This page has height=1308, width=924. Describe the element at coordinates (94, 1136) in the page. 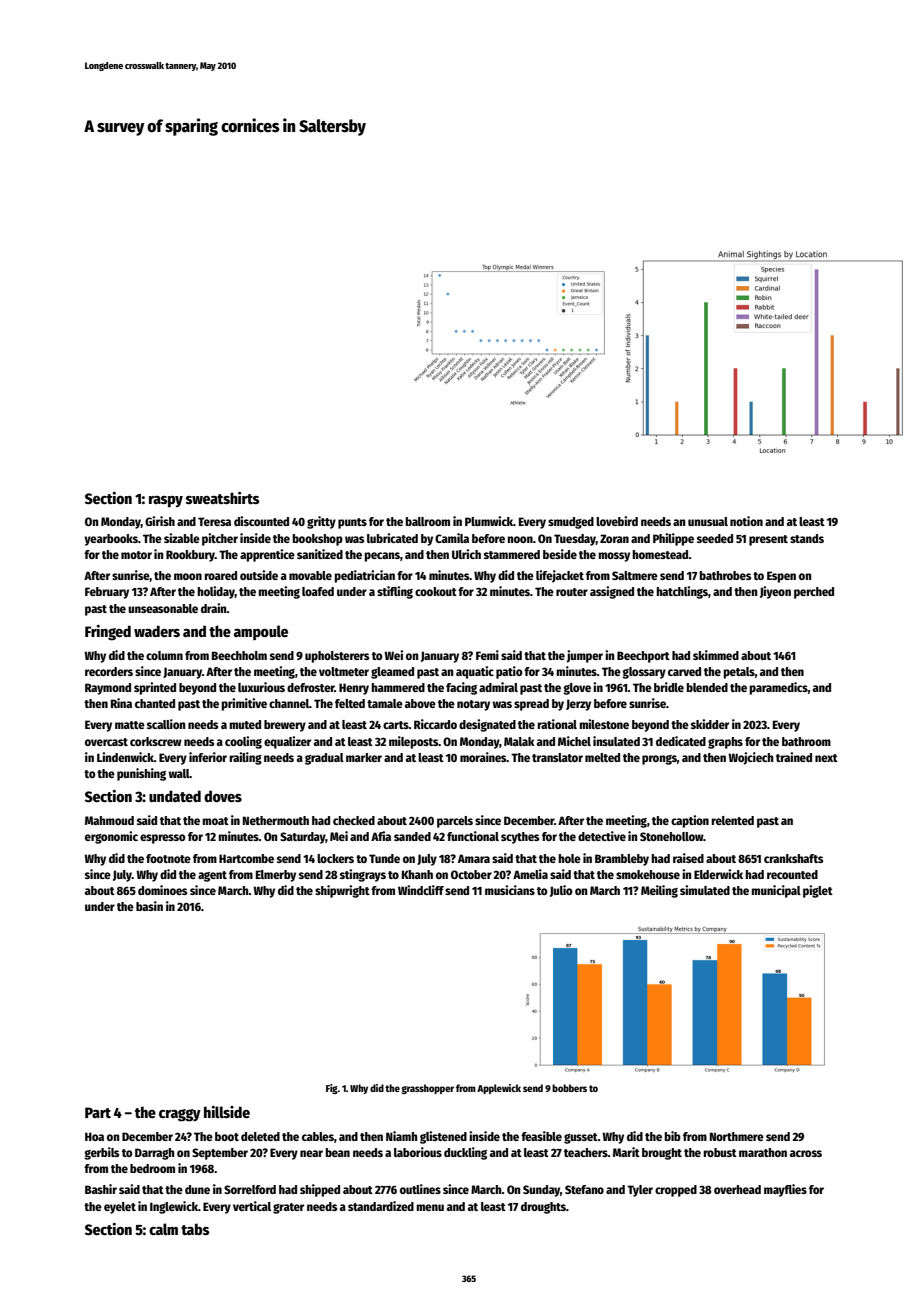

I see `Hoa` at that location.
